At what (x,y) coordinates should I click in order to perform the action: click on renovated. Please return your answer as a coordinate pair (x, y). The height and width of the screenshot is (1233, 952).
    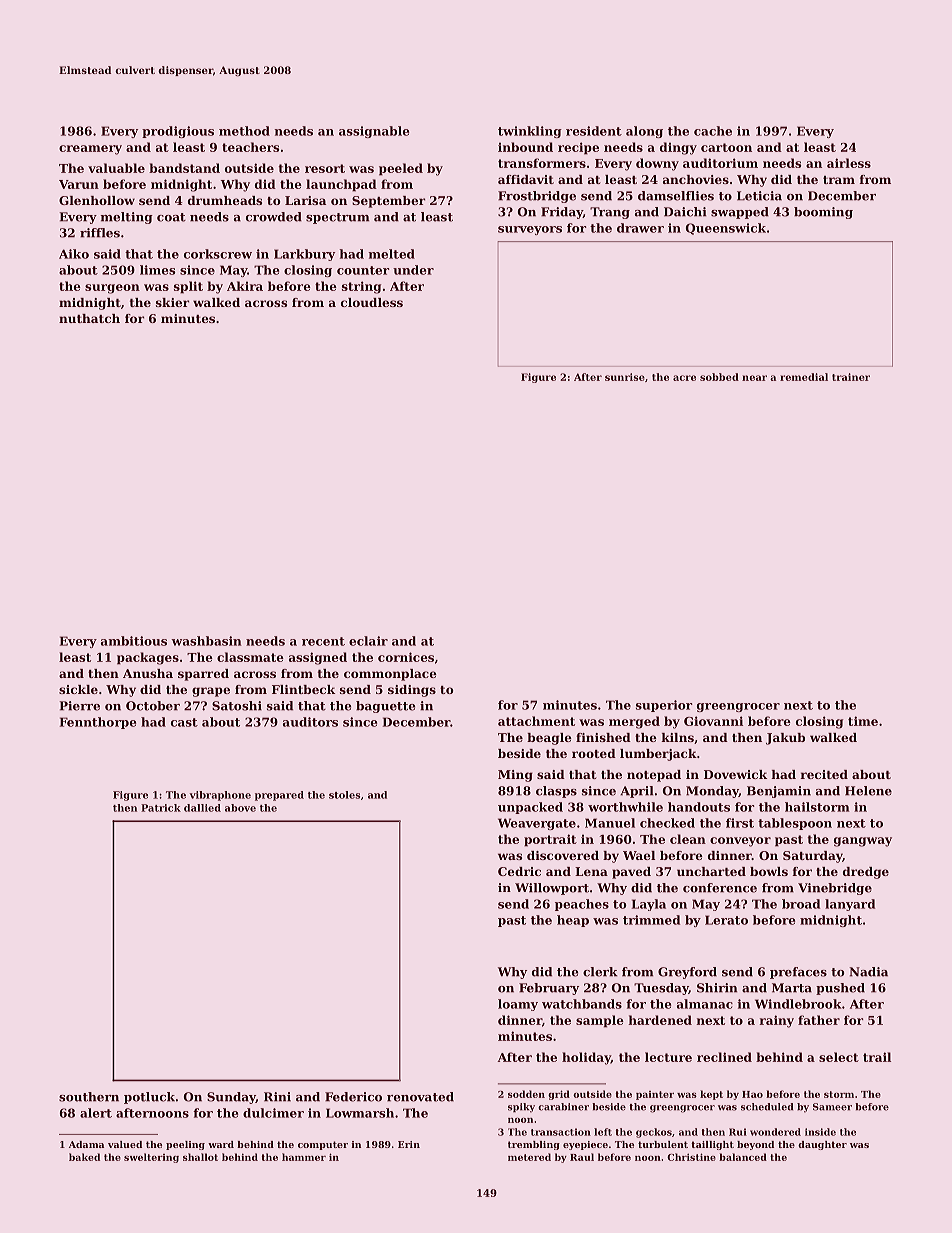
    Looking at the image, I should click on (420, 1097).
